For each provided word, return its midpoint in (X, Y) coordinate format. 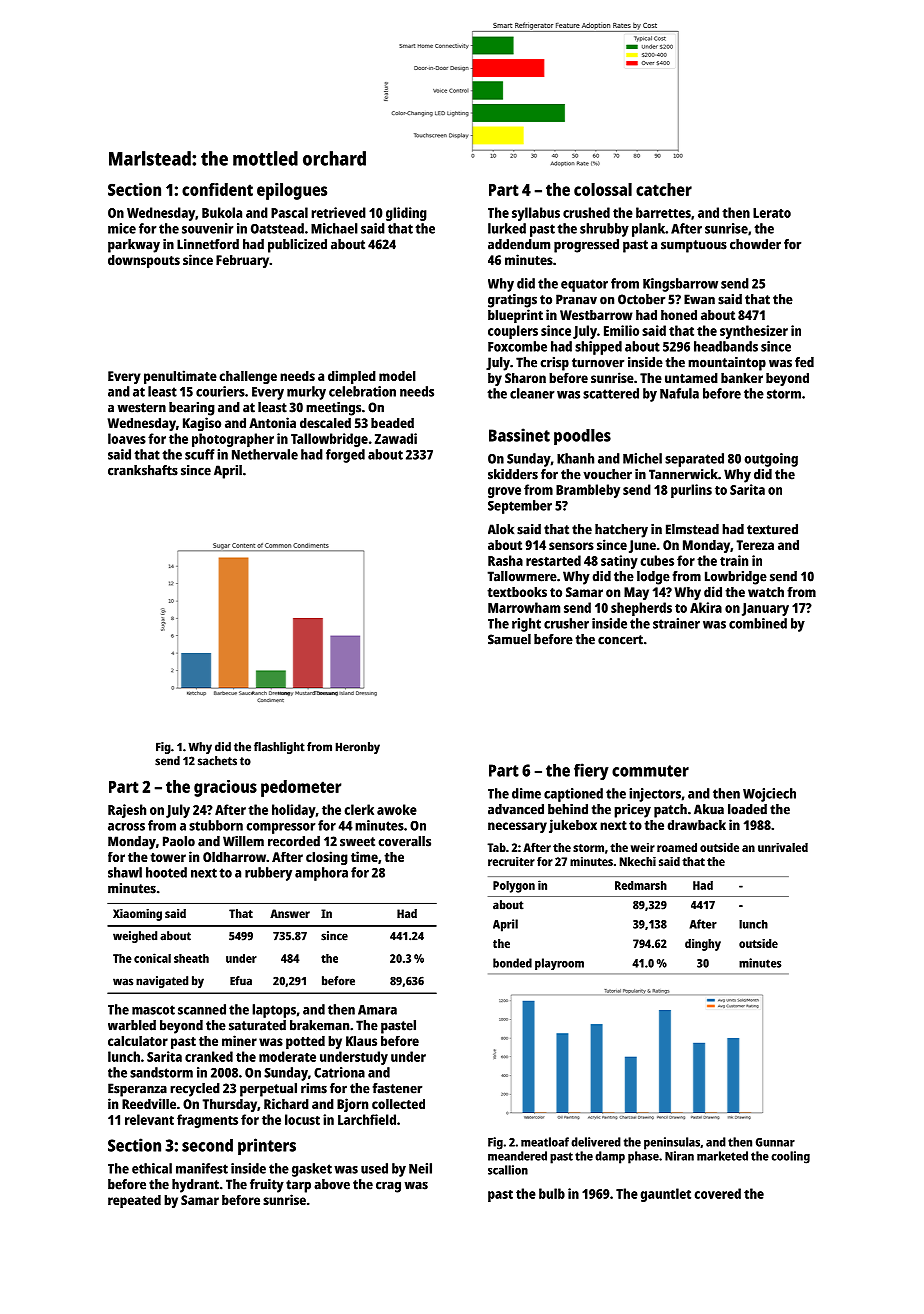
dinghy (703, 945)
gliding (406, 214)
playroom (559, 964)
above (332, 1184)
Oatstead (277, 228)
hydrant (195, 1186)
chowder (755, 244)
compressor (280, 828)
